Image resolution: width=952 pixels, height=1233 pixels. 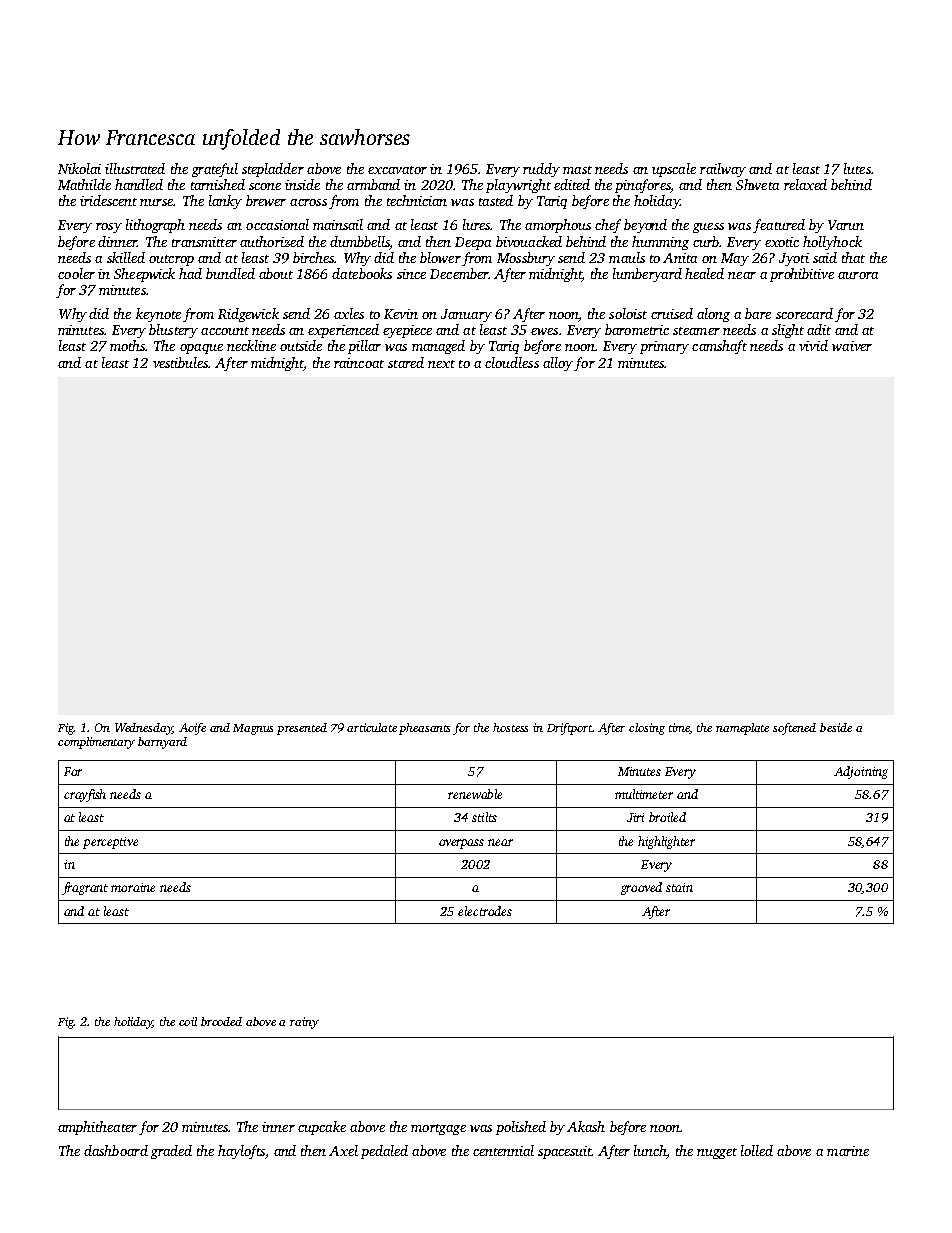 What do you see at coordinates (794, 729) in the image?
I see `softened` at bounding box center [794, 729].
